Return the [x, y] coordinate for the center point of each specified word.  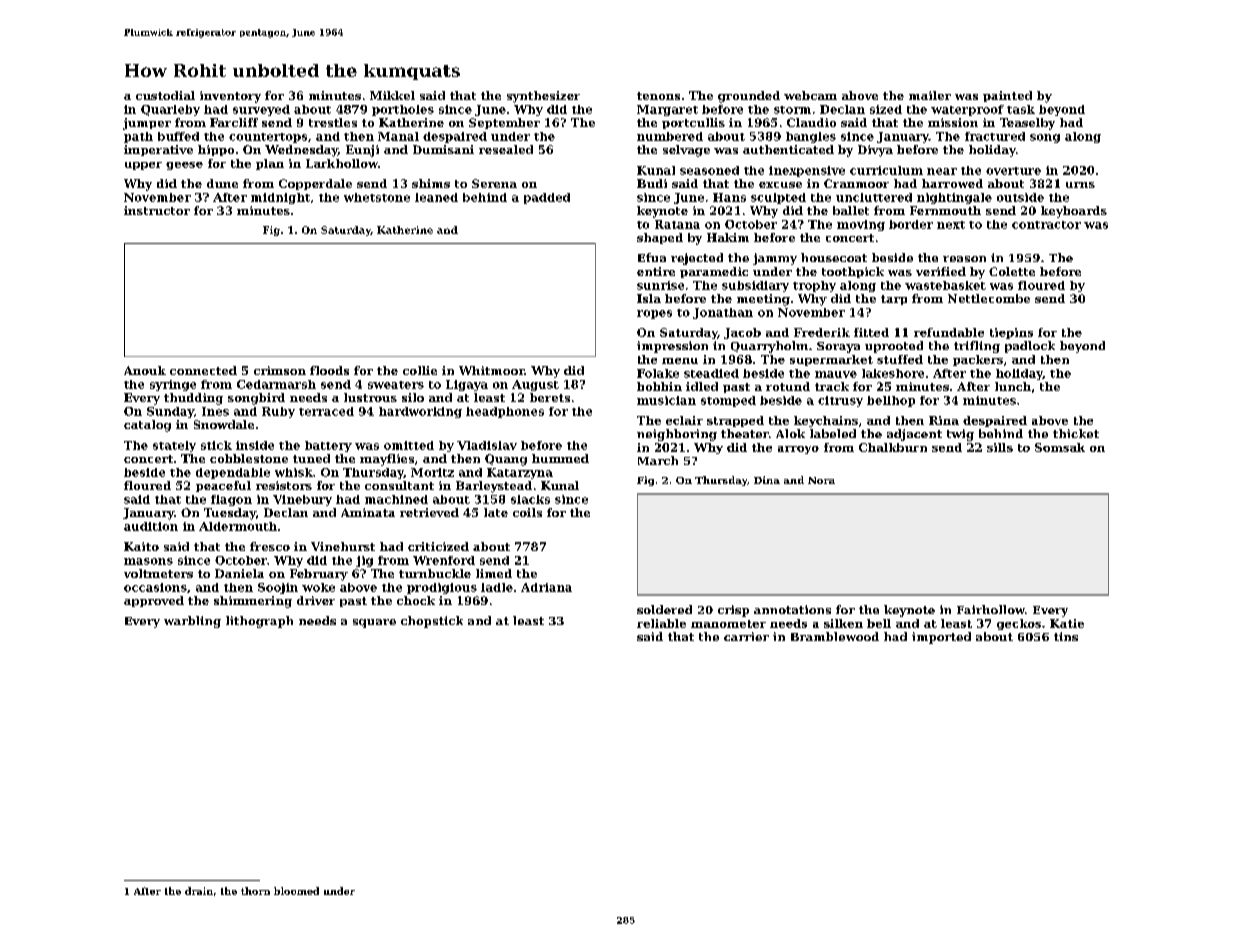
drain [199, 891]
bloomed [296, 891]
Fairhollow [991, 609]
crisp [733, 611]
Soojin [278, 588]
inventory [230, 97]
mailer [930, 95]
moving [861, 225]
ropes [654, 314]
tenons [658, 96]
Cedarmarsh [276, 384]
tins [1066, 636]
